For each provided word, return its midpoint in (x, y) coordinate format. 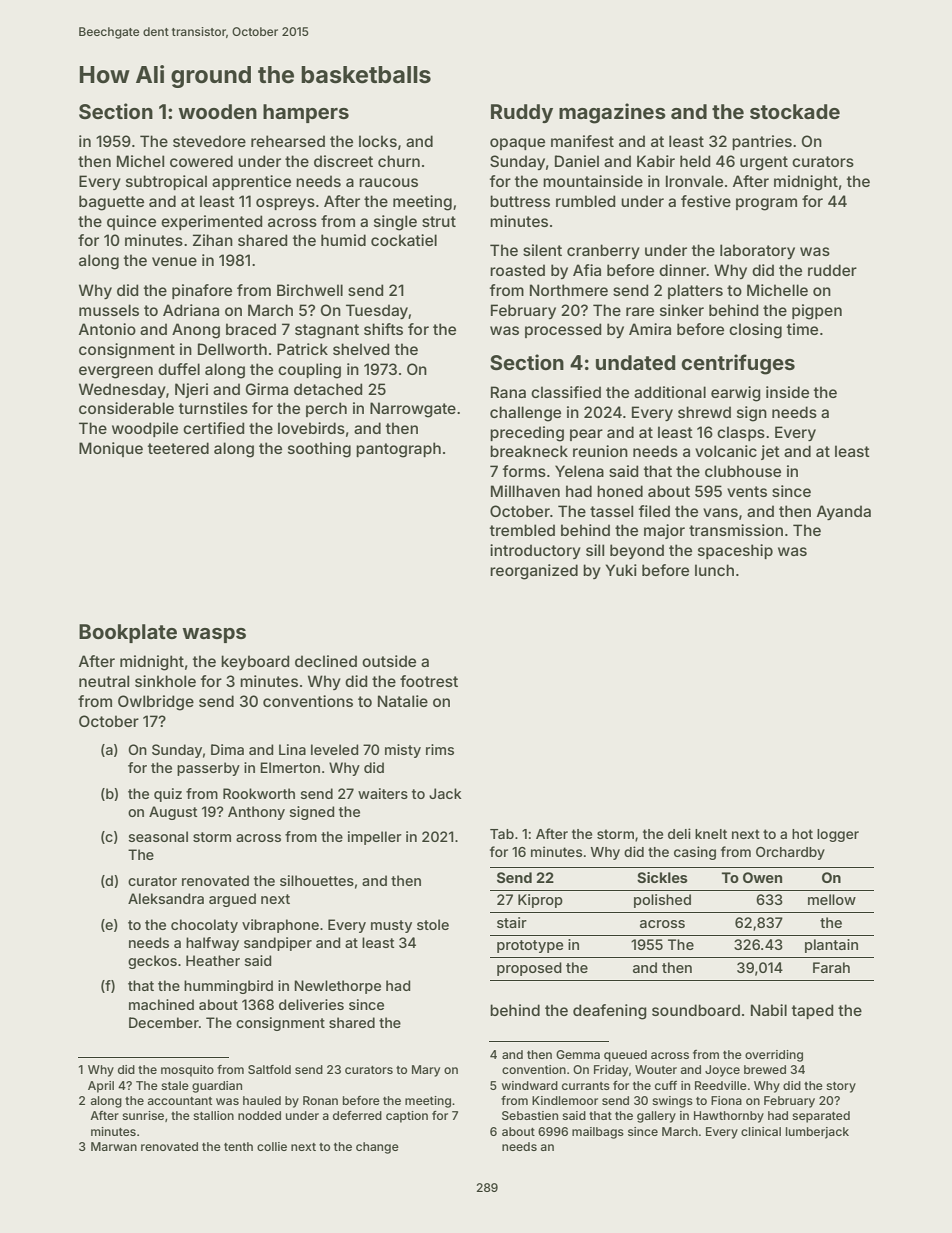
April (101, 1087)
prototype (530, 946)
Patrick (302, 349)
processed (563, 330)
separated (821, 1117)
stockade (795, 111)
